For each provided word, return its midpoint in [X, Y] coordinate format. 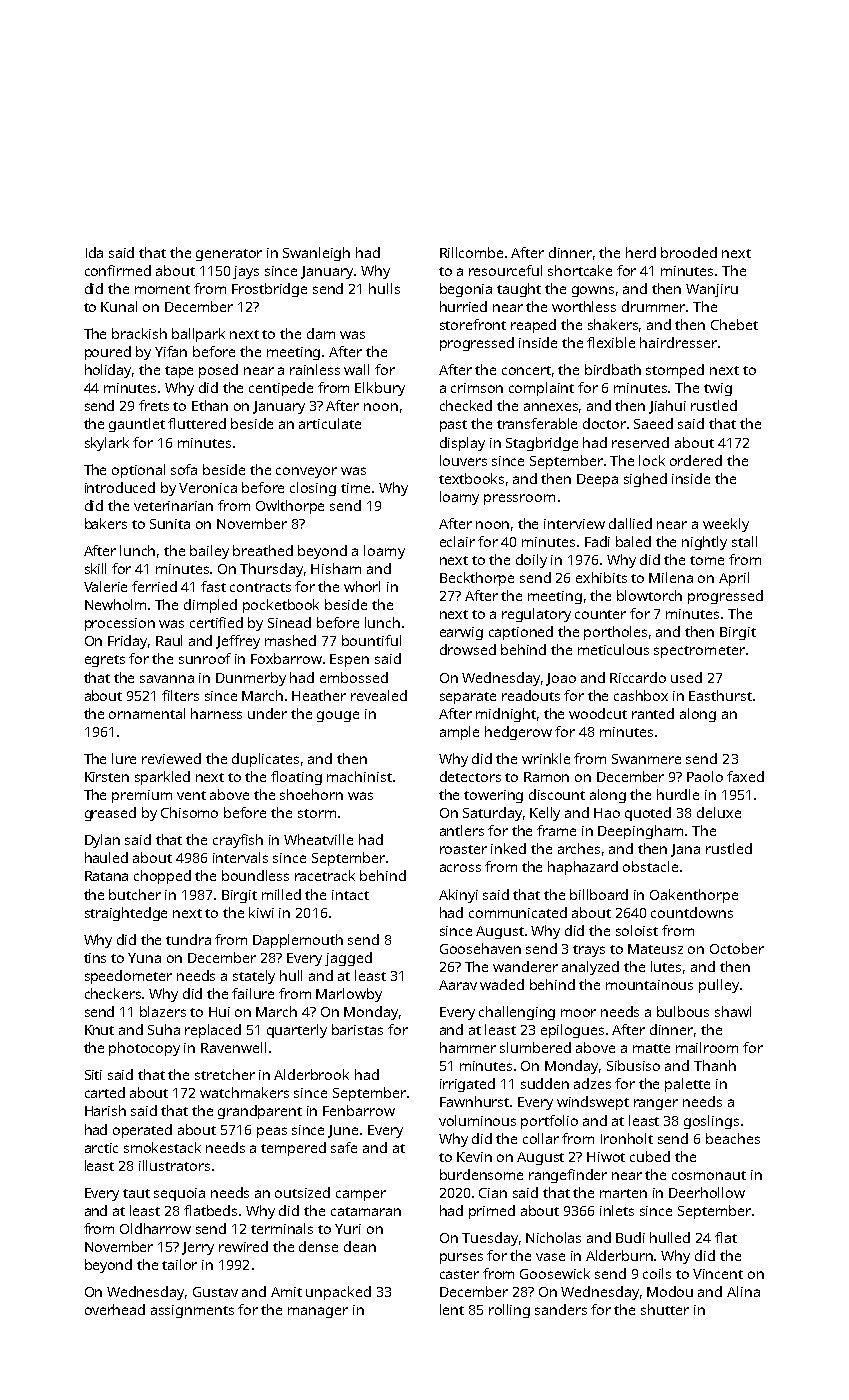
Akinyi [458, 896]
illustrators [174, 1165]
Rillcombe [471, 252]
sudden [545, 1083]
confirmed [118, 270]
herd [641, 252]
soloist [637, 930]
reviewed [171, 758]
